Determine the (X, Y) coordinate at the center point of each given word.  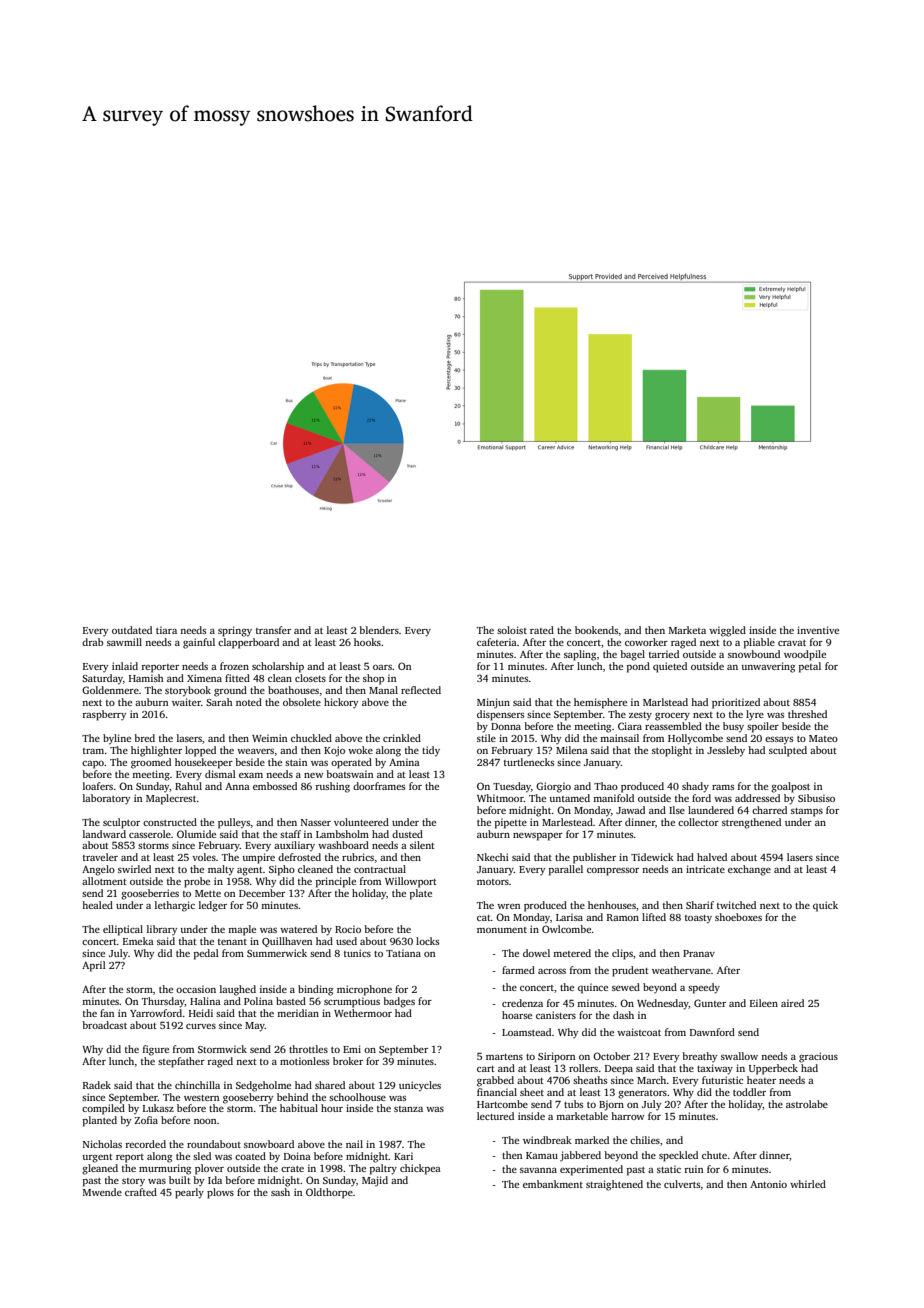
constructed (170, 822)
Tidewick (652, 857)
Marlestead (567, 822)
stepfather (181, 1062)
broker (348, 1061)
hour (332, 1108)
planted (100, 1121)
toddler (749, 1092)
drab (92, 642)
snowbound (754, 654)
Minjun (493, 703)
